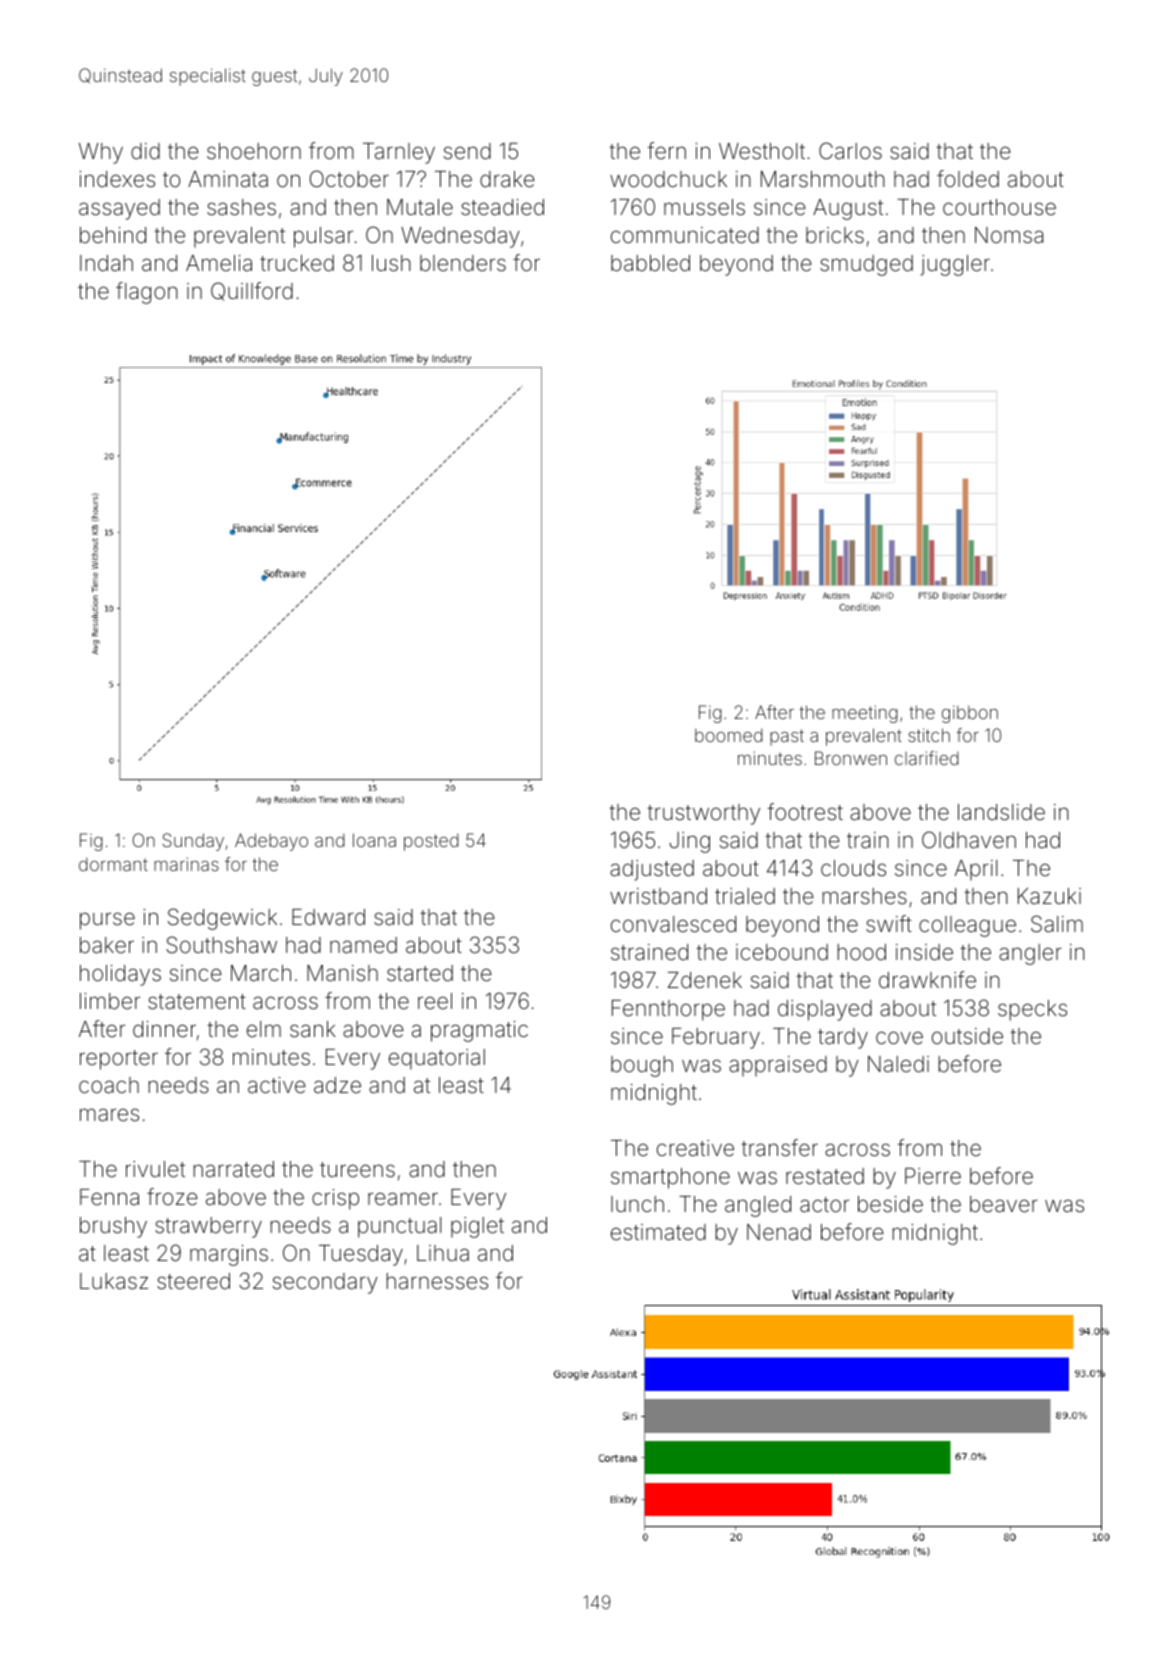  Describe the element at coordinates (955, 265) in the screenshot. I see `juggler` at that location.
